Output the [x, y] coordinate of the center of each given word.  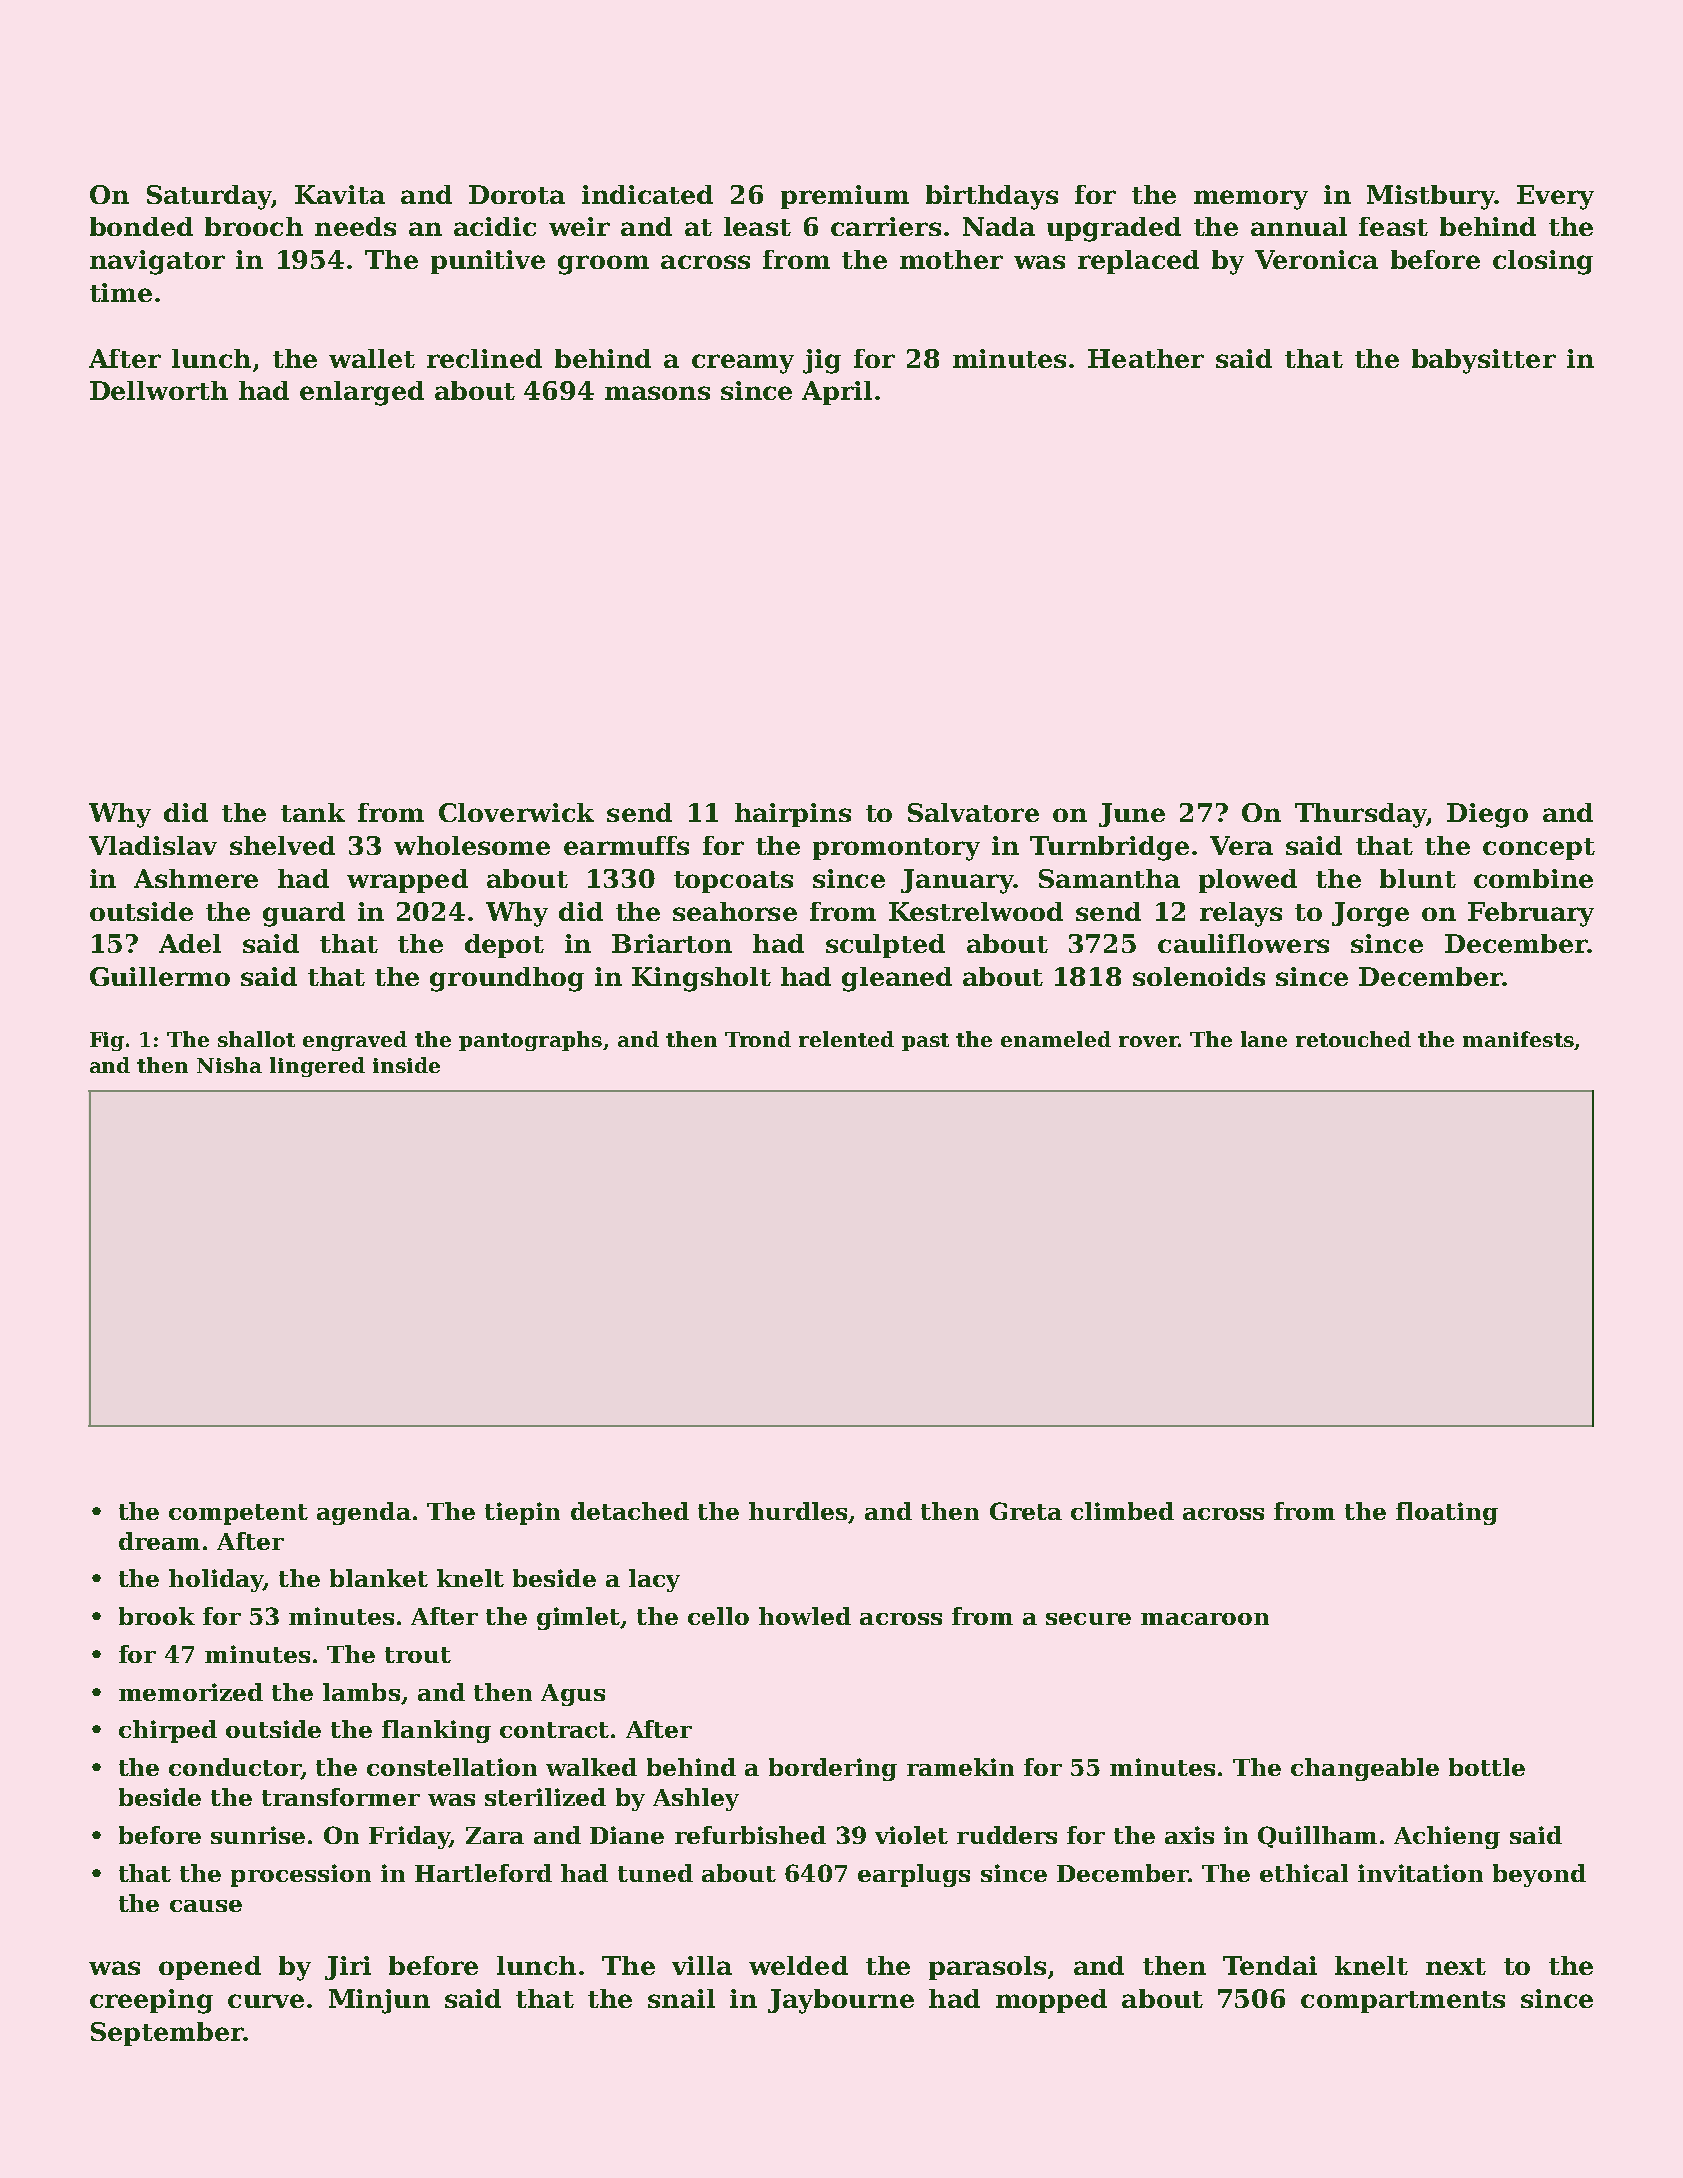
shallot [256, 1039]
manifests [1518, 1039]
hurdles [798, 1511]
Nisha [229, 1065]
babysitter [1484, 361]
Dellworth [159, 390]
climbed [1122, 1511]
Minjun [379, 2001]
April [837, 393]
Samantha [1109, 878]
